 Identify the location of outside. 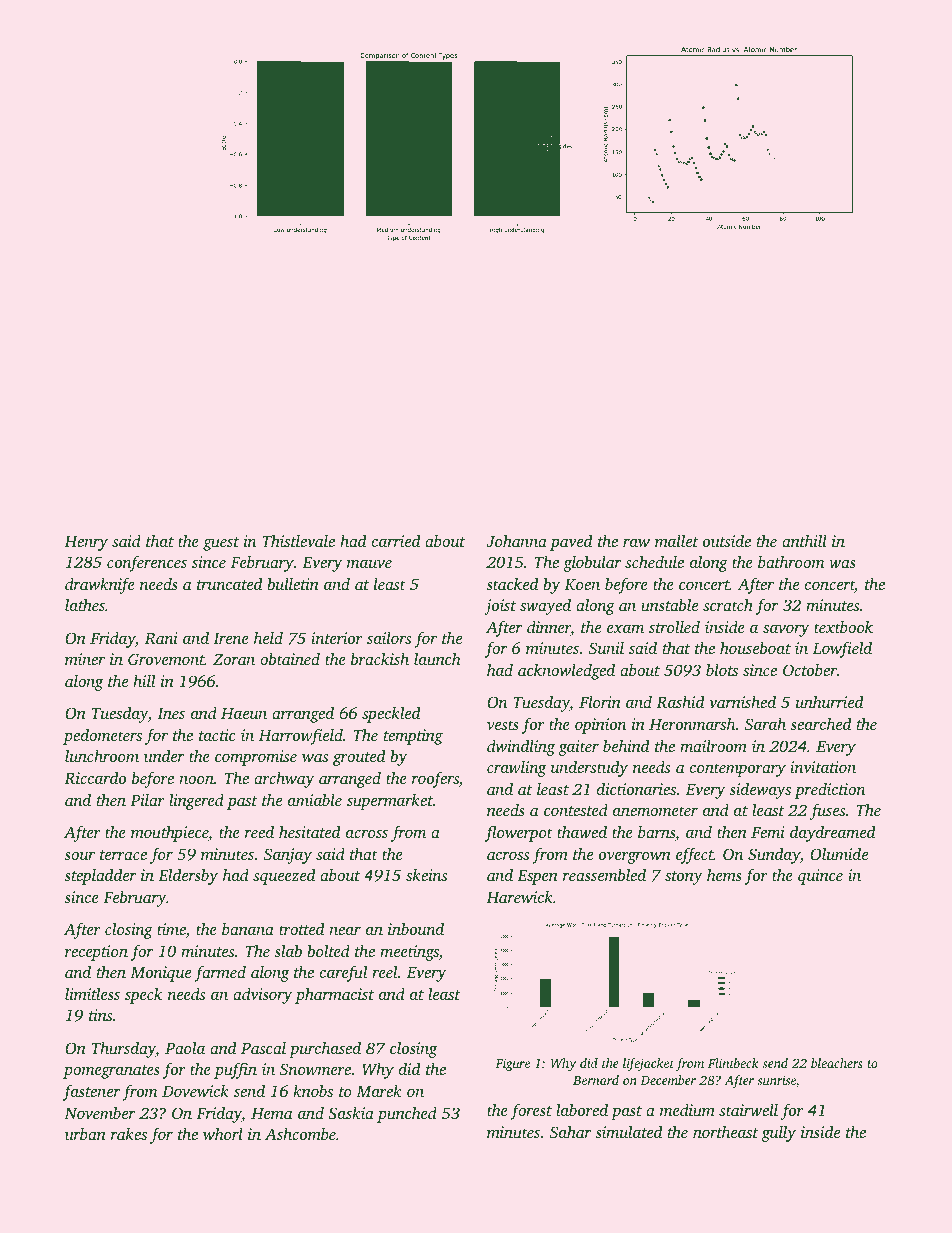
(727, 540).
